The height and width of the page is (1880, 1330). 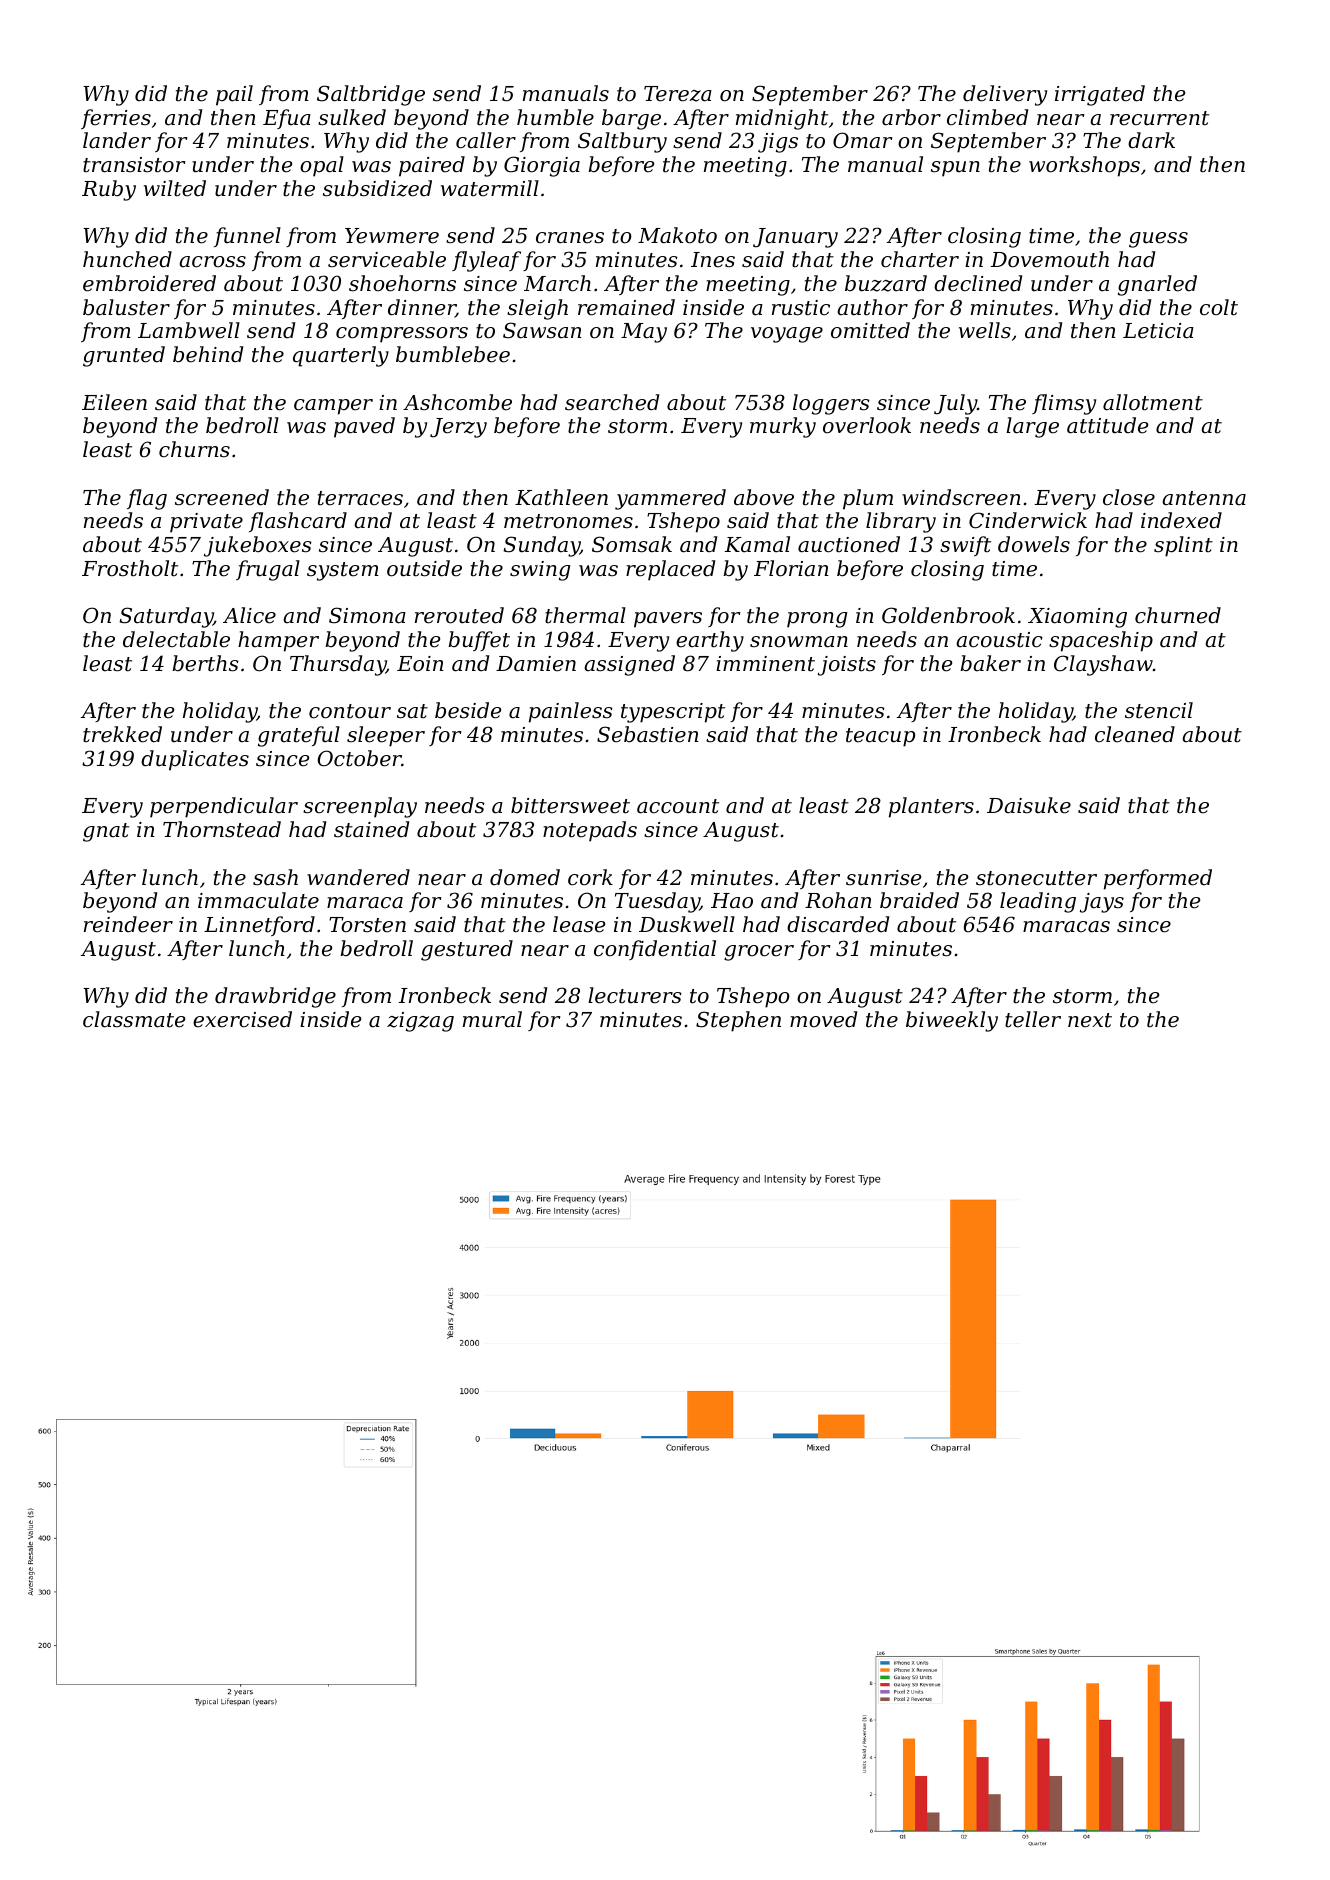 I want to click on delectable, so click(x=176, y=639).
